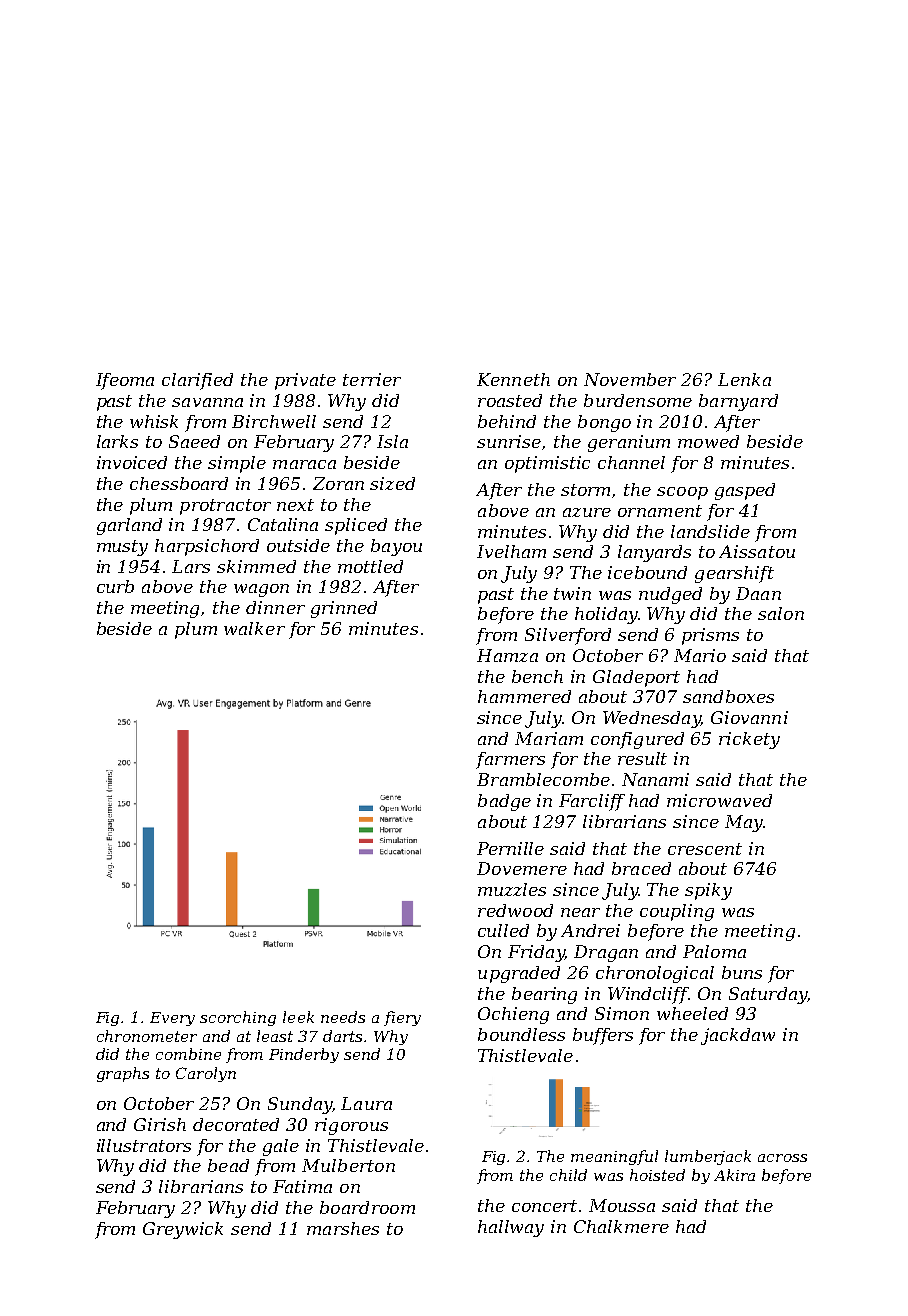  Describe the element at coordinates (197, 381) in the image. I see `clarified` at that location.
